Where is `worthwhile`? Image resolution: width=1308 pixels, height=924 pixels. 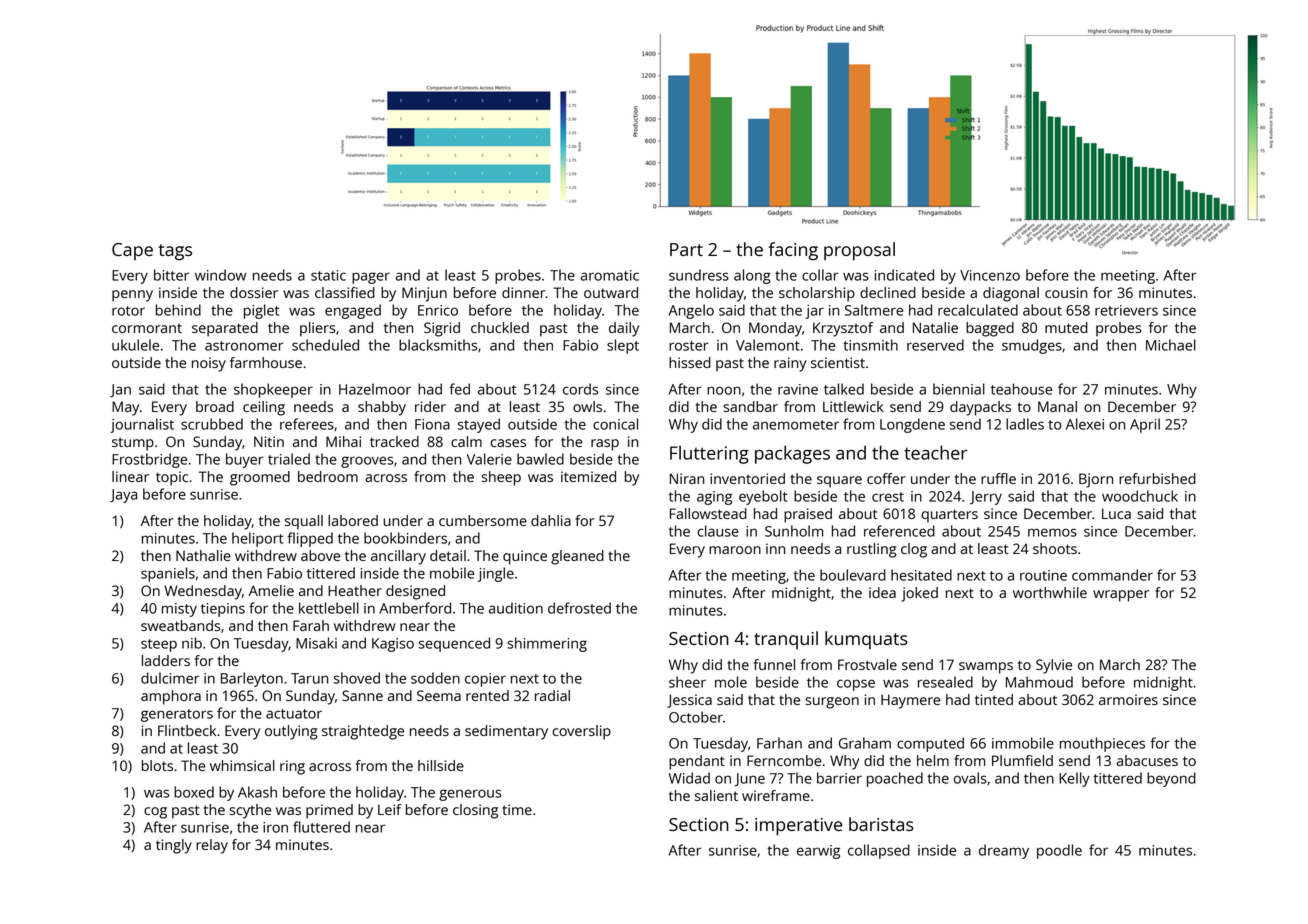
worthwhile is located at coordinates (1050, 592).
